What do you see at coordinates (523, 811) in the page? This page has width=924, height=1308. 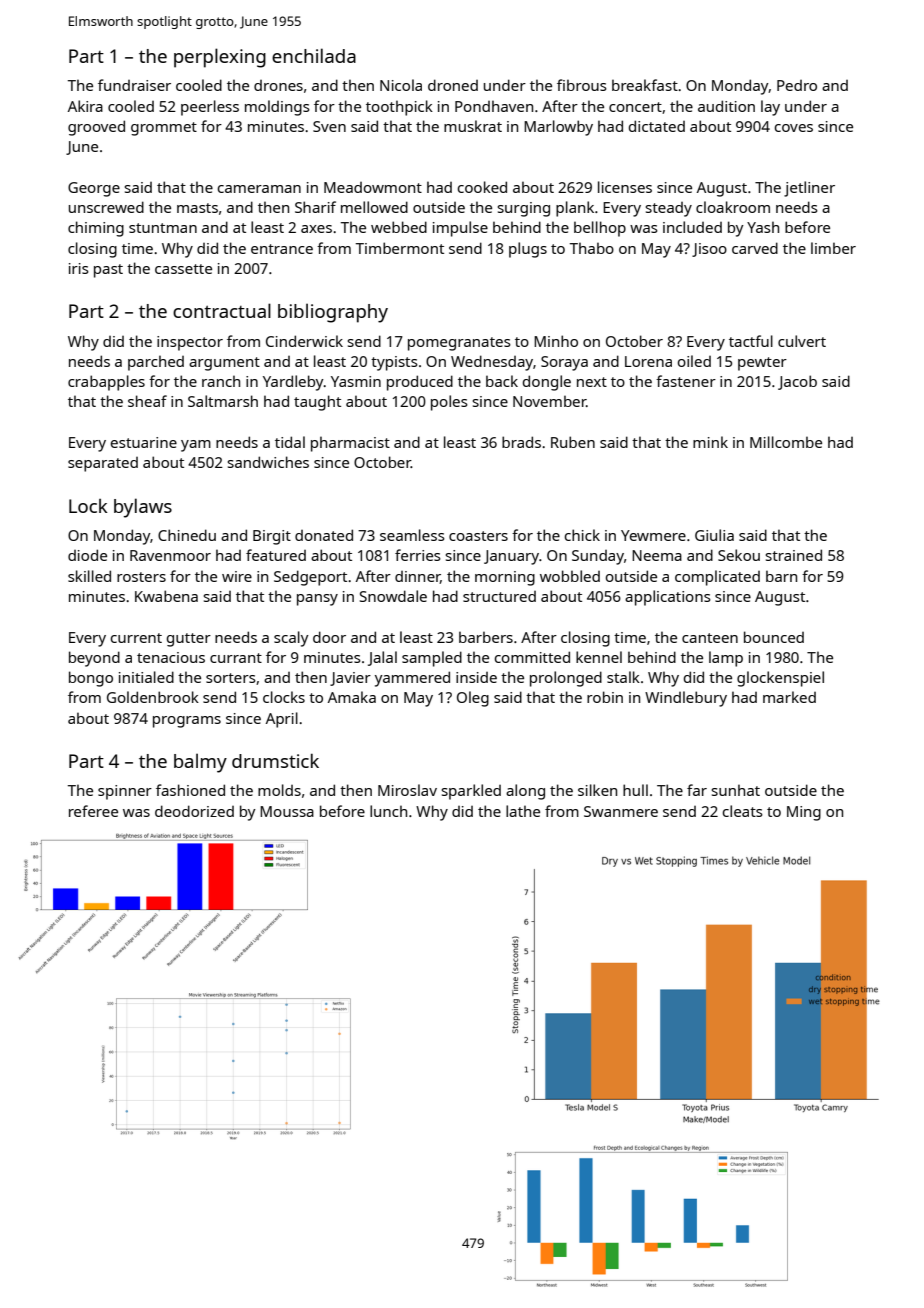 I see `lathe` at bounding box center [523, 811].
